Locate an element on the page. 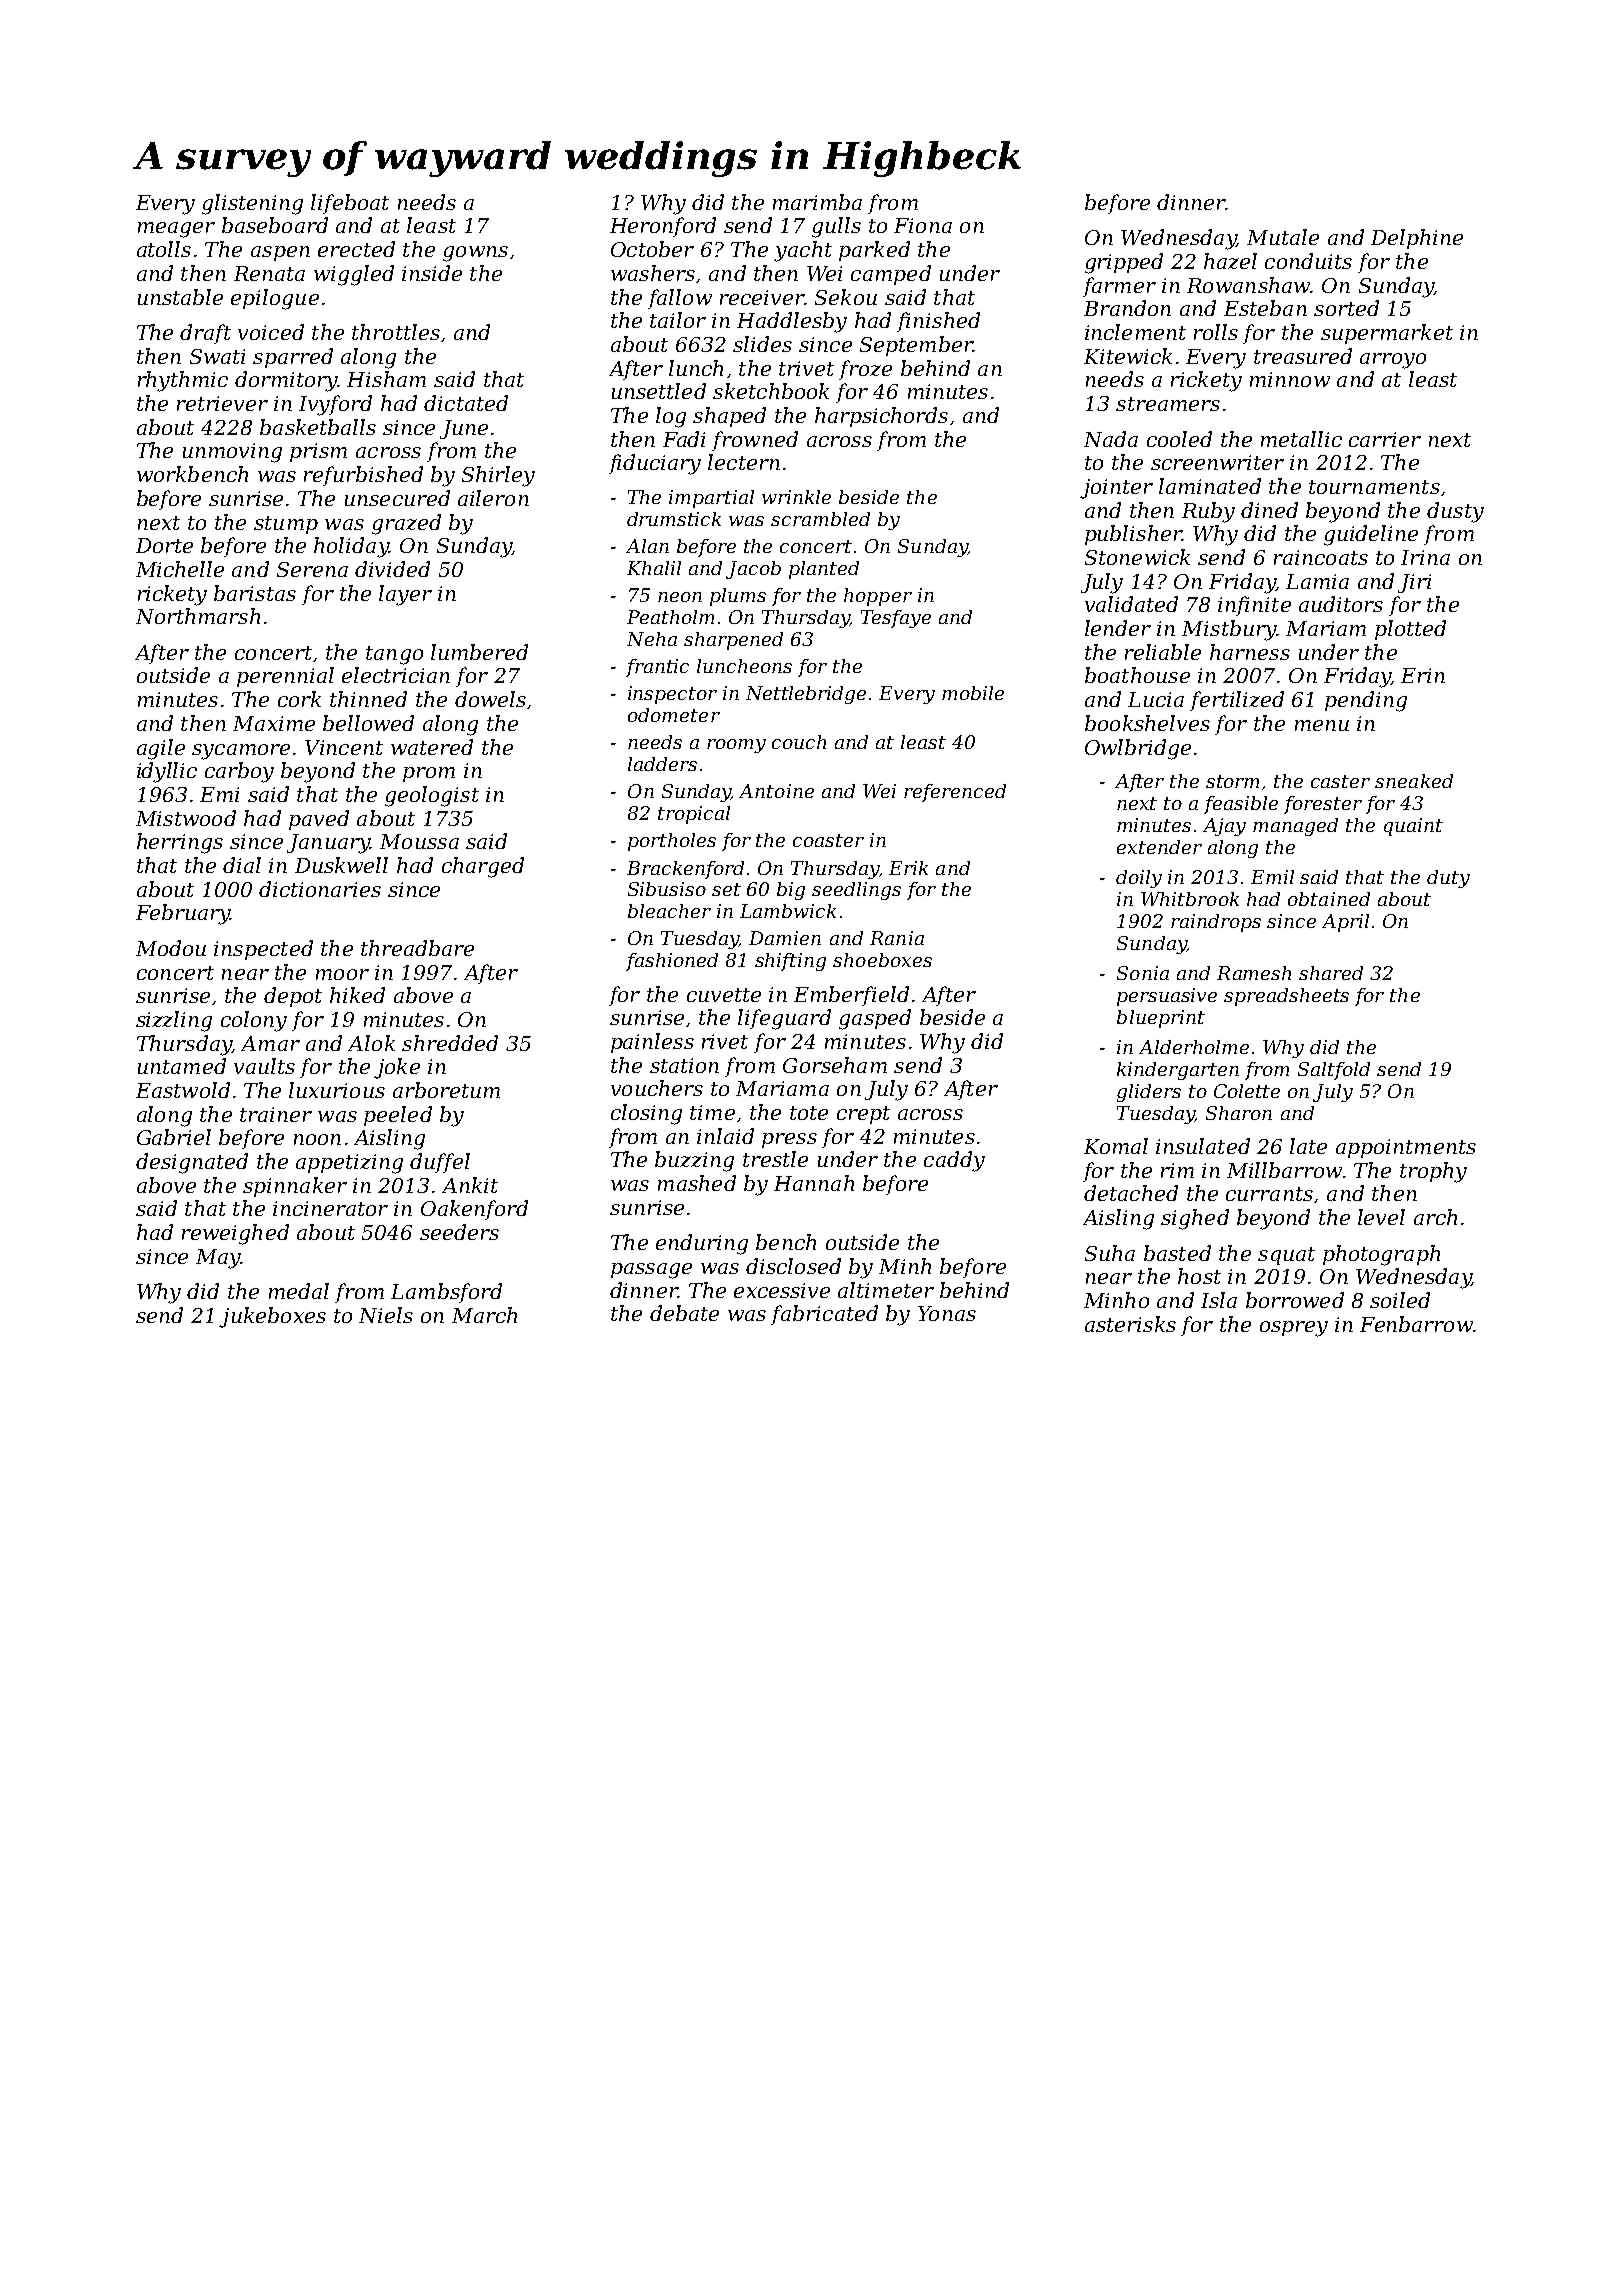  glistening is located at coordinates (252, 204).
